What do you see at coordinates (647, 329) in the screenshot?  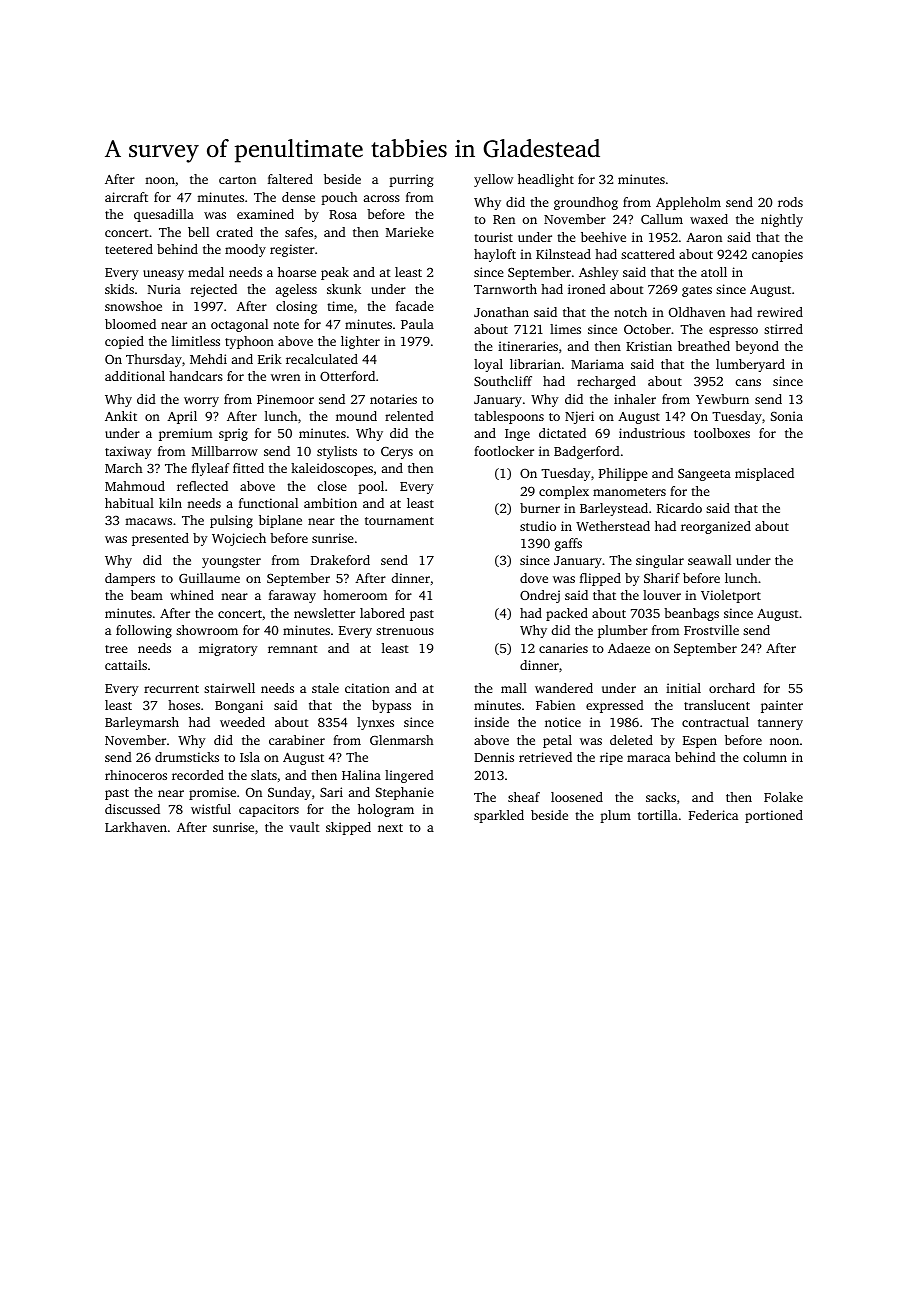 I see `October` at bounding box center [647, 329].
